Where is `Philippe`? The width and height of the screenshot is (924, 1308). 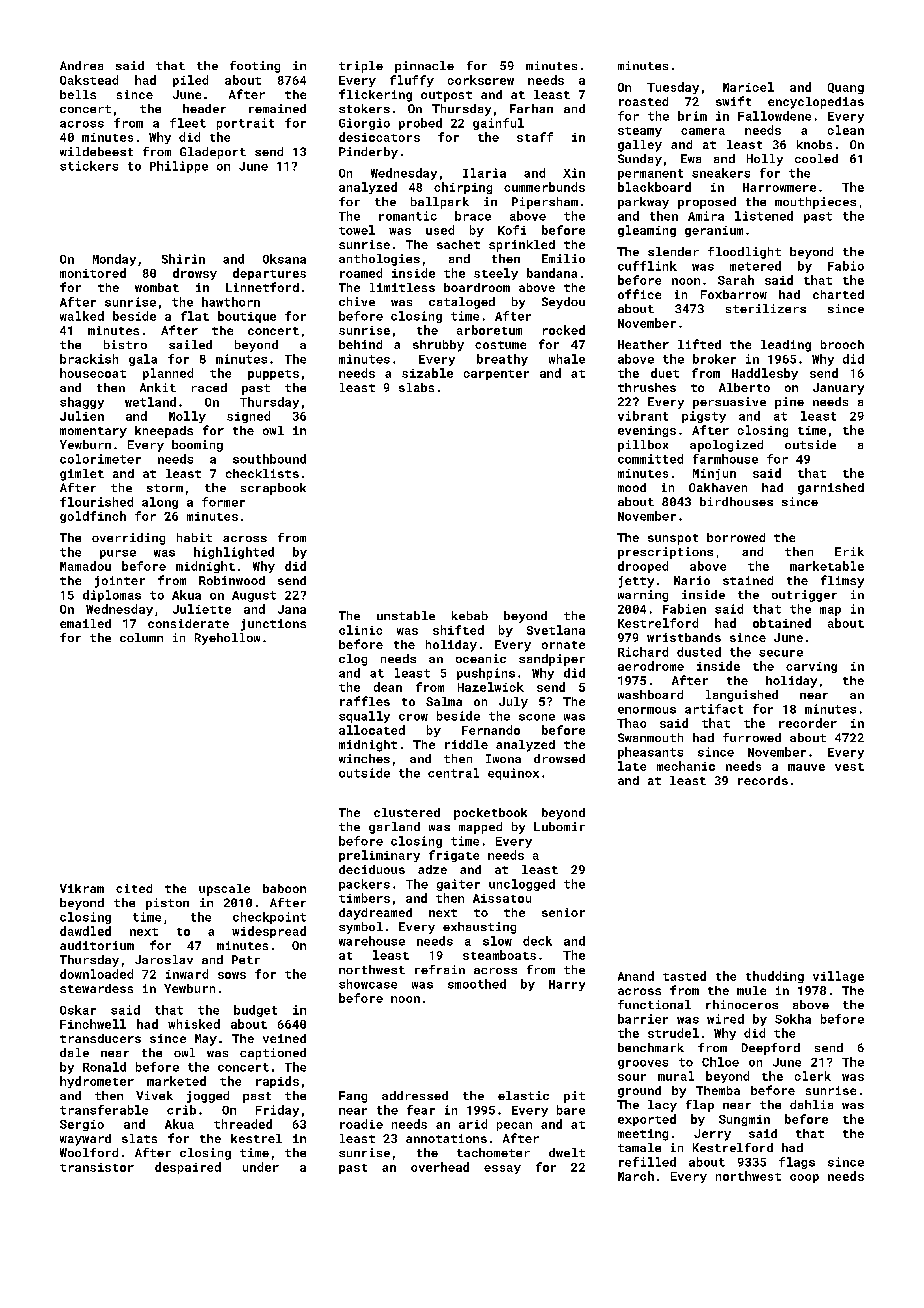 Philippe is located at coordinates (179, 167).
